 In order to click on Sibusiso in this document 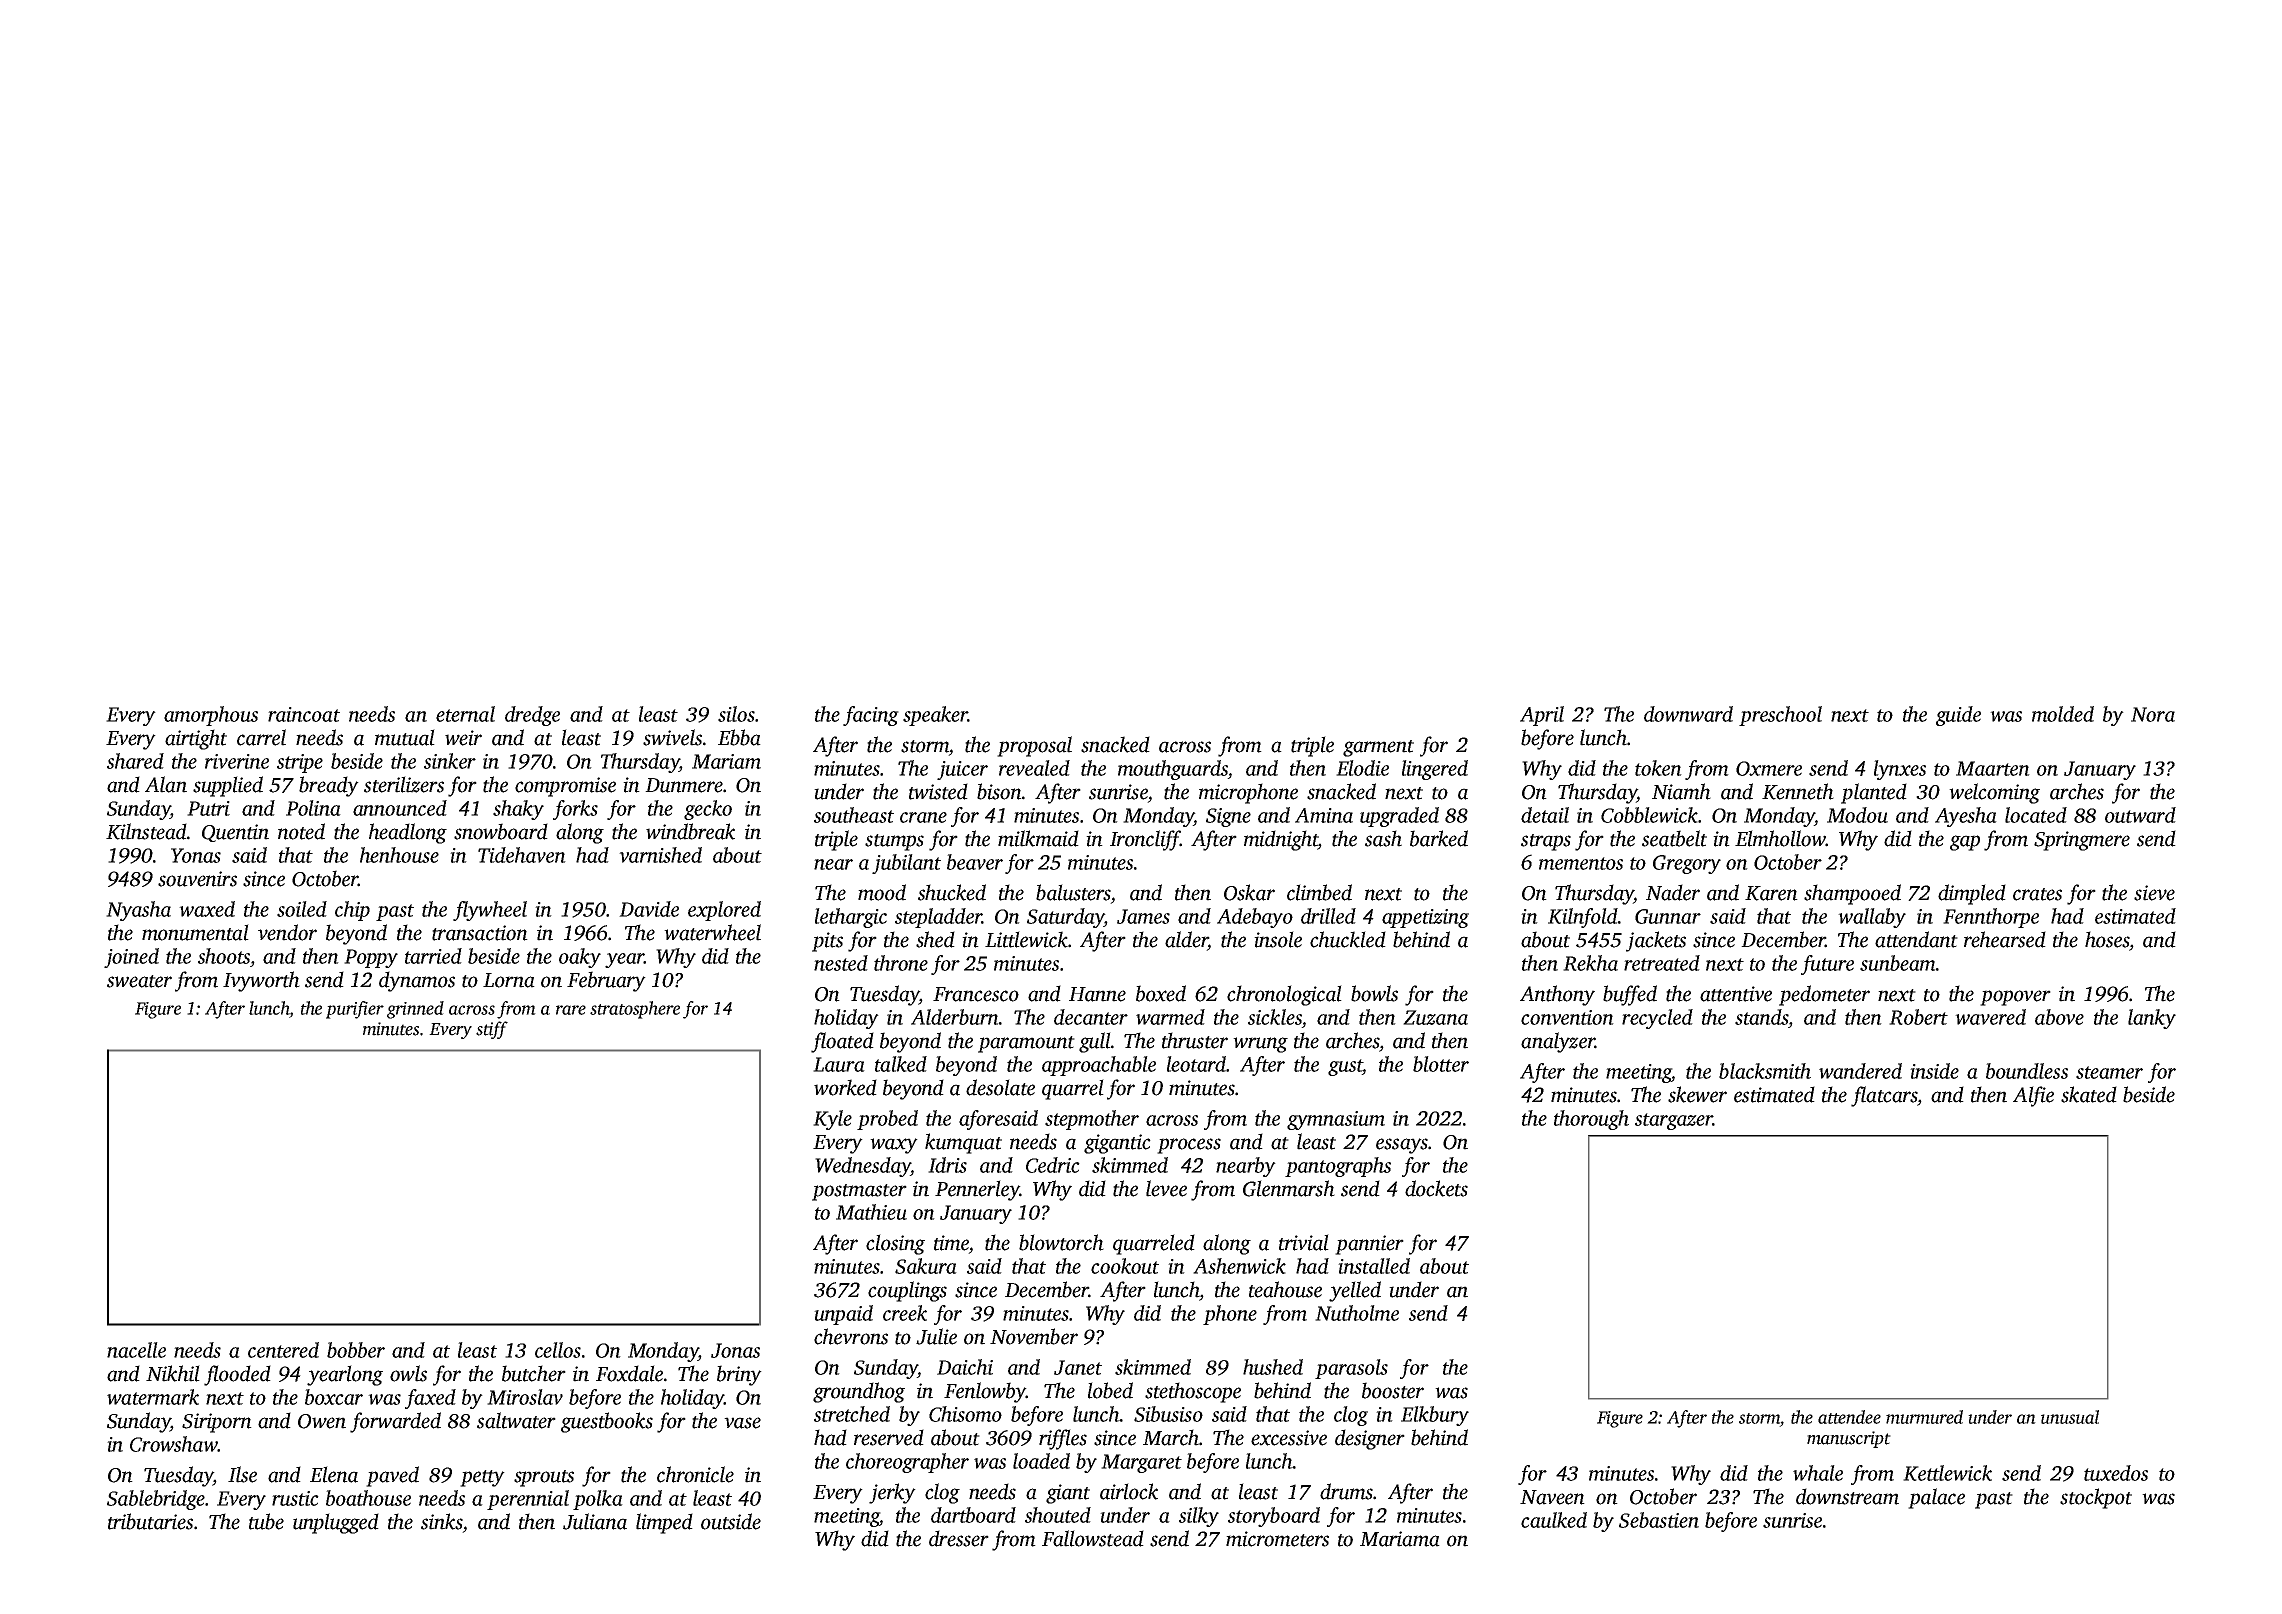, I will do `click(1168, 1414)`.
